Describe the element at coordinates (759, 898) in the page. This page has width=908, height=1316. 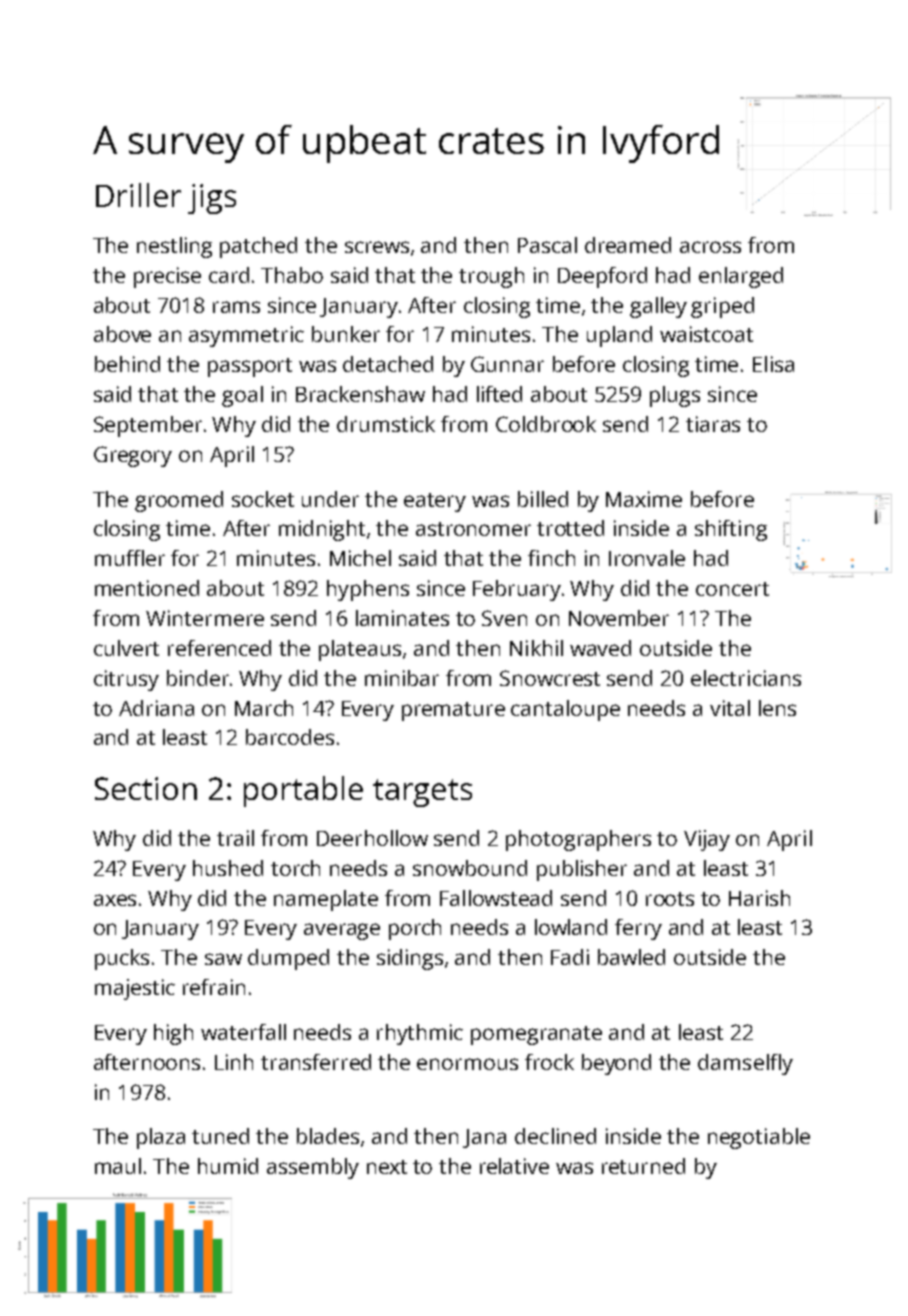
I see `Harish` at that location.
